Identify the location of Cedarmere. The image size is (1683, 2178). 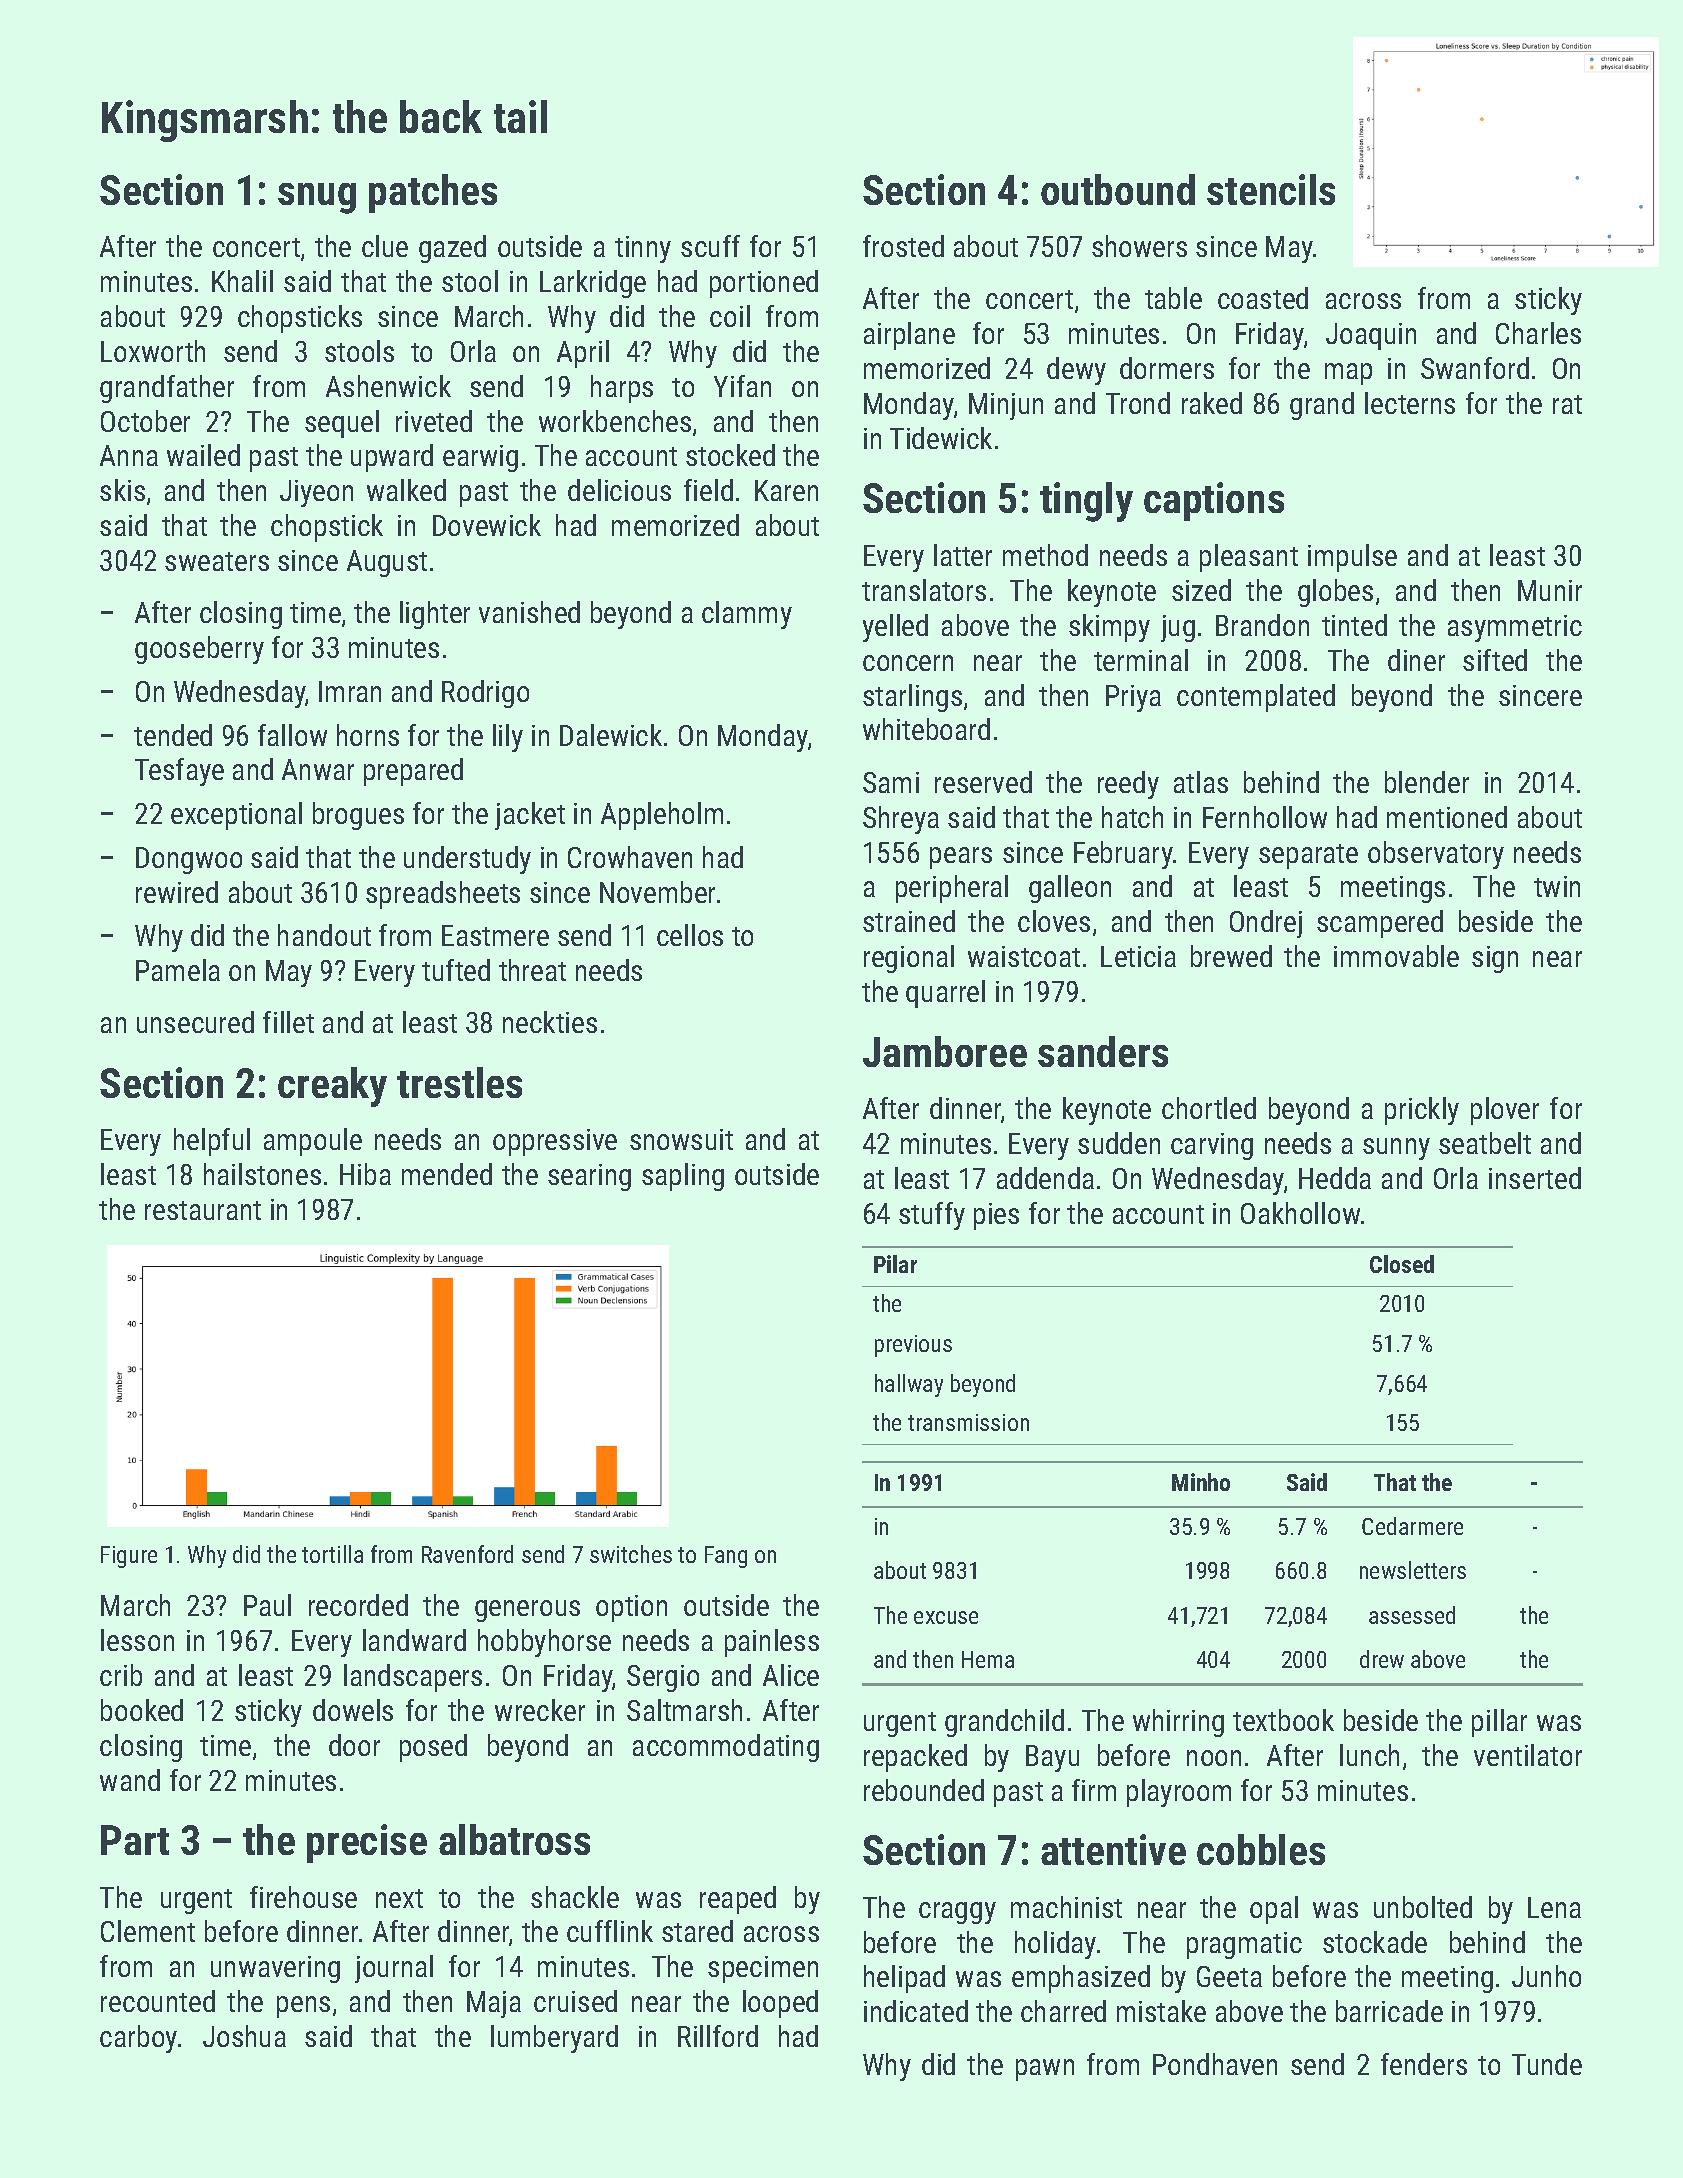
(1412, 1526).
